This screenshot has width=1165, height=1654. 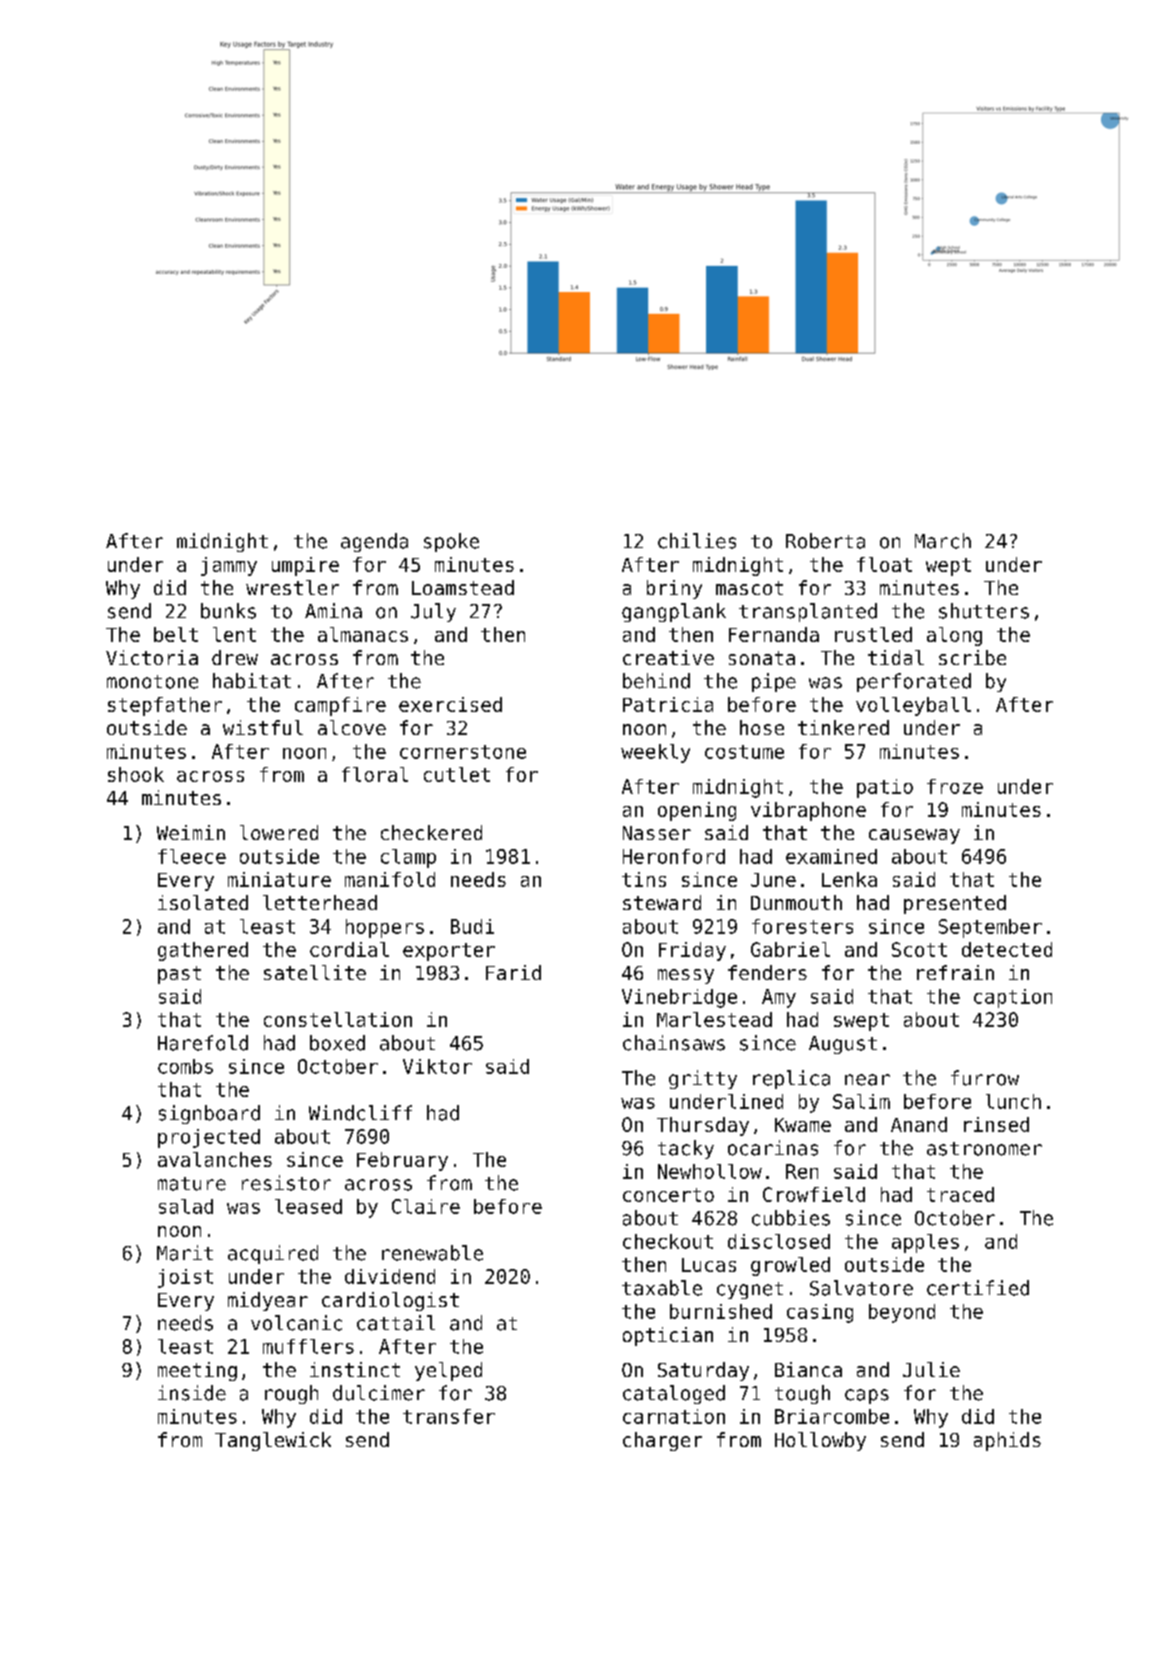 I want to click on volcanic, so click(x=296, y=1323).
